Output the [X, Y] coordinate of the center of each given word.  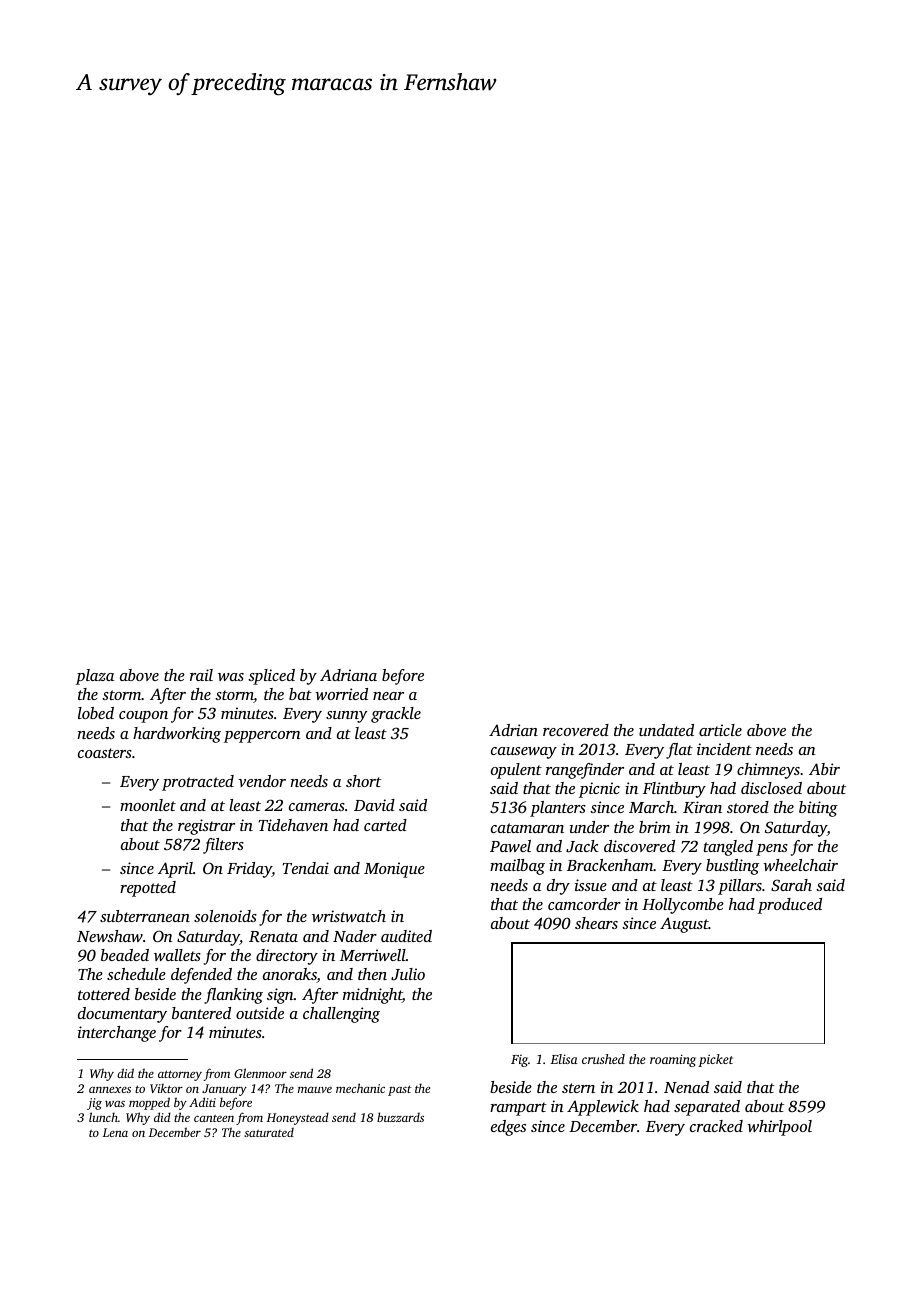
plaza [95, 677]
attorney [180, 1075]
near [388, 696]
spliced [271, 677]
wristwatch [349, 916]
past [400, 1090]
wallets [177, 955]
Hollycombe [683, 906]
